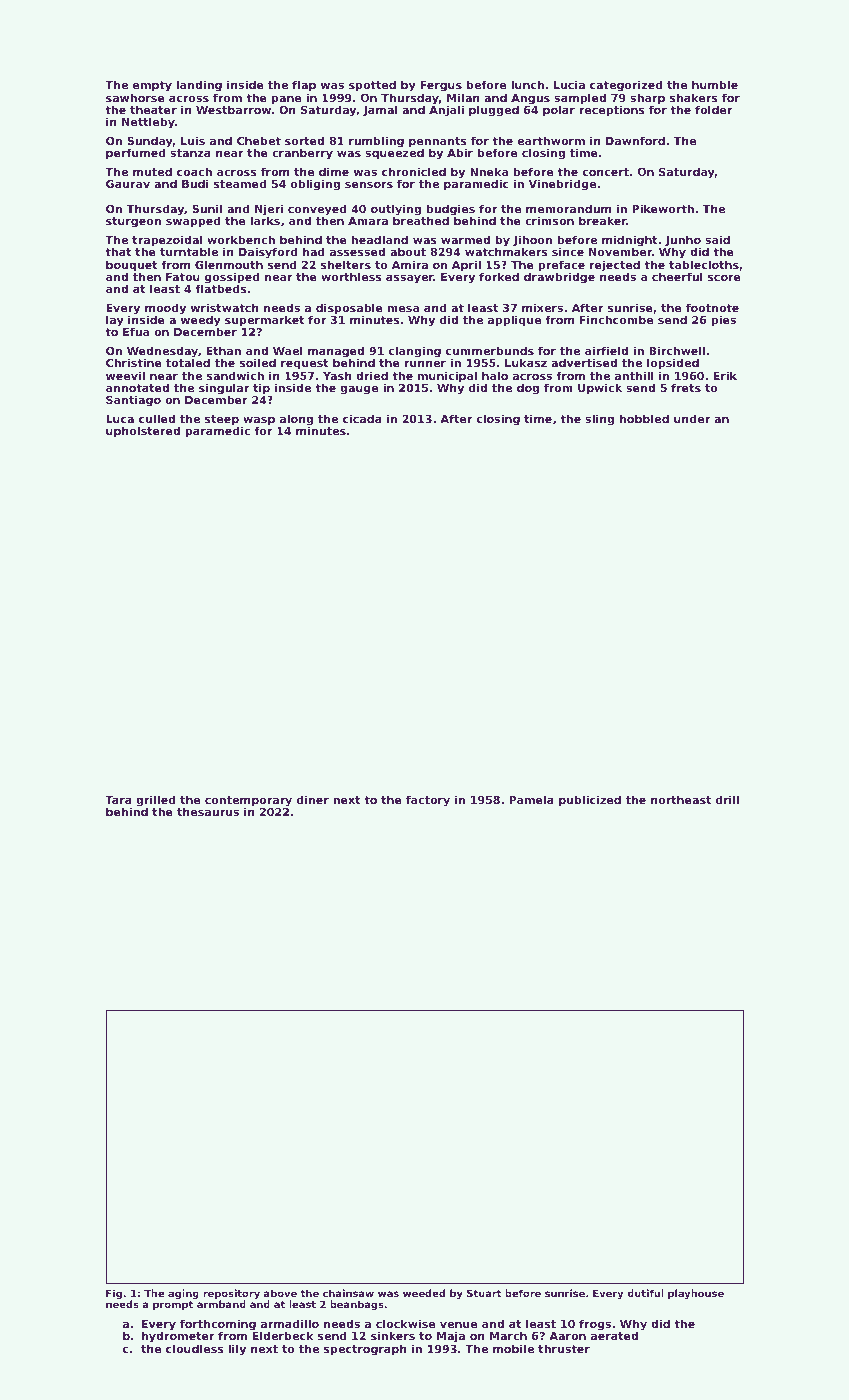  I want to click on thesaurus, so click(208, 811).
